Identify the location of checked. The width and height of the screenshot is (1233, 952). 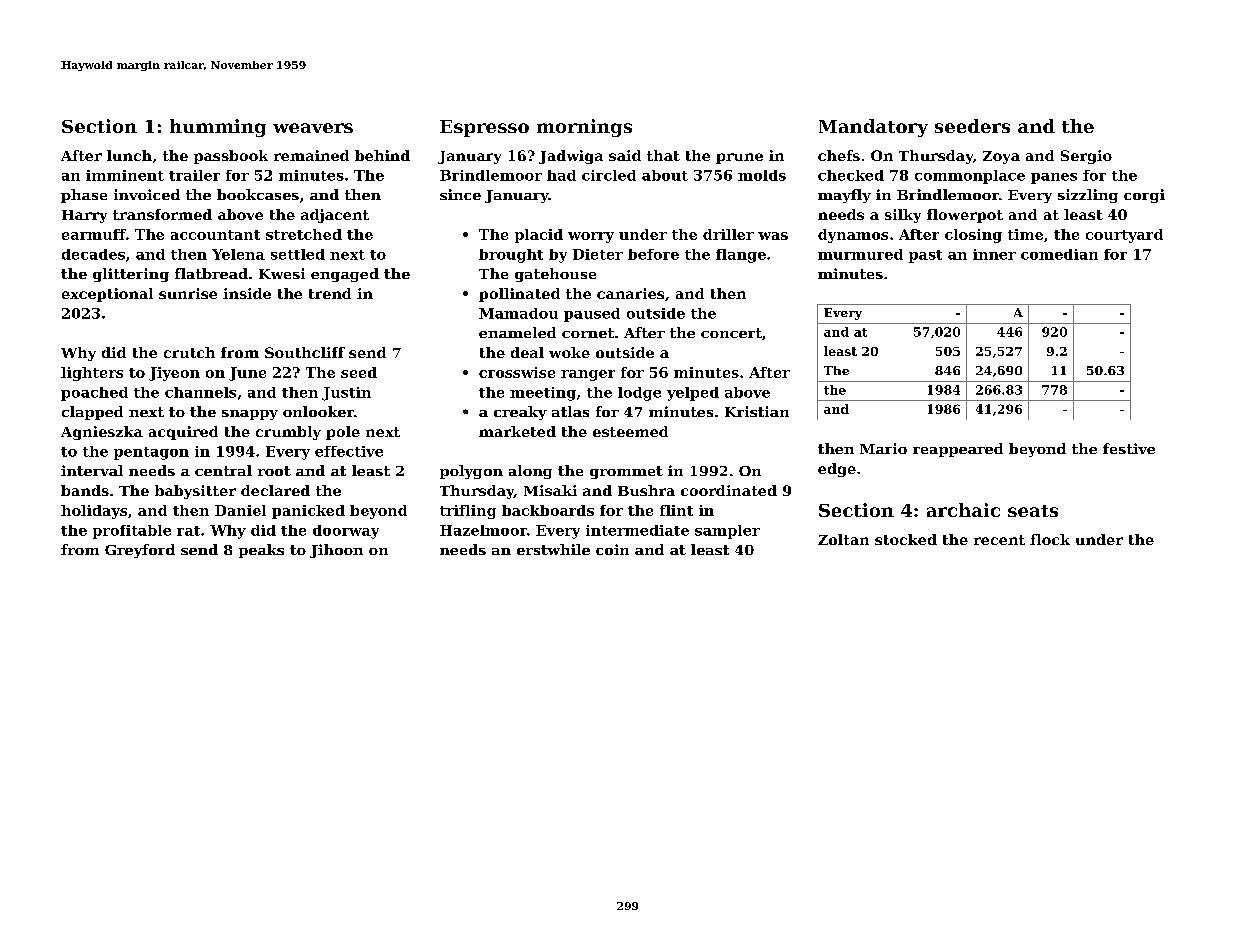
(851, 175).
